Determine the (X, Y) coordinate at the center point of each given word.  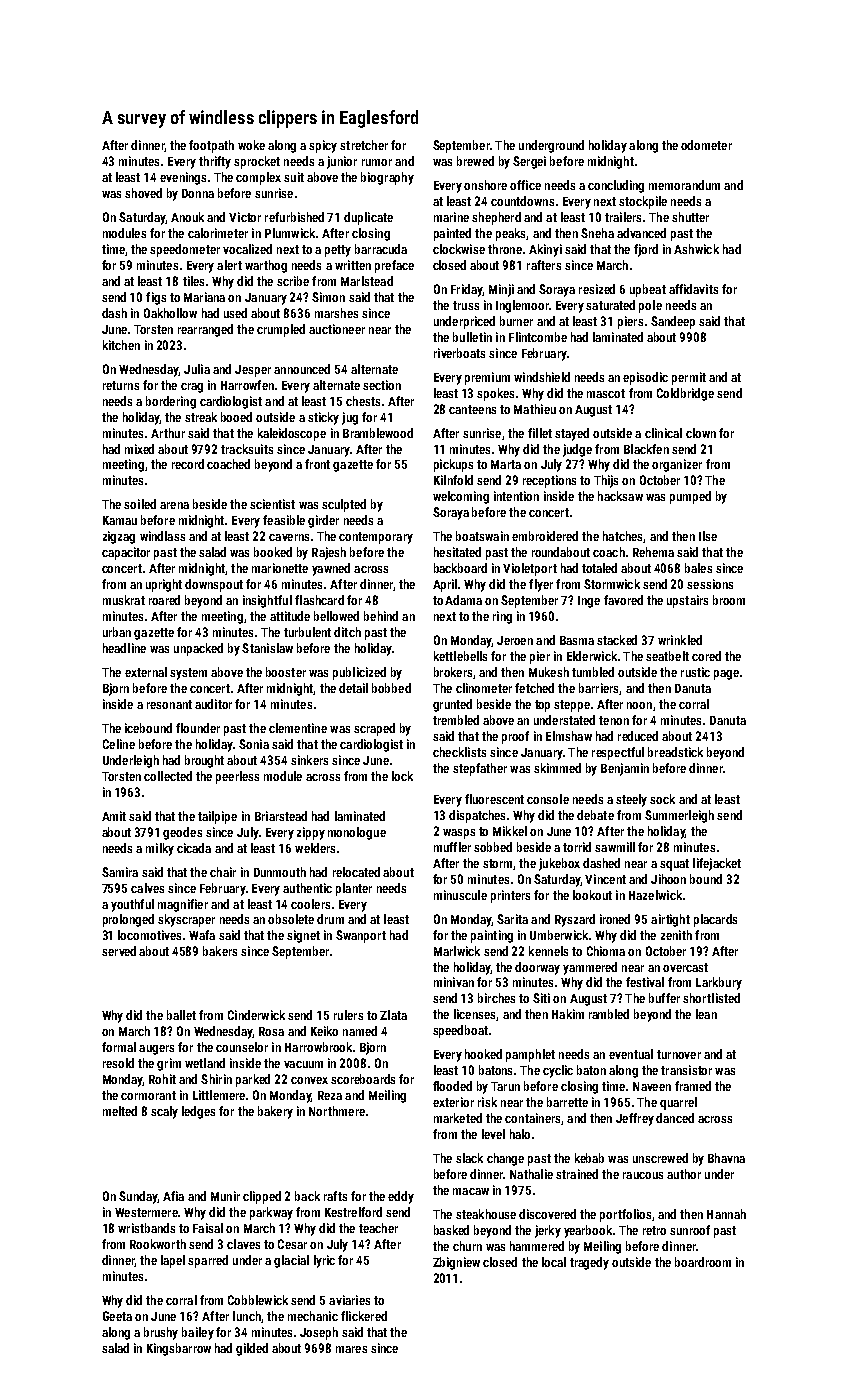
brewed (475, 161)
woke (251, 145)
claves (243, 1244)
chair (223, 872)
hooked (483, 1054)
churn (467, 1246)
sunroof (690, 1230)
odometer (706, 145)
